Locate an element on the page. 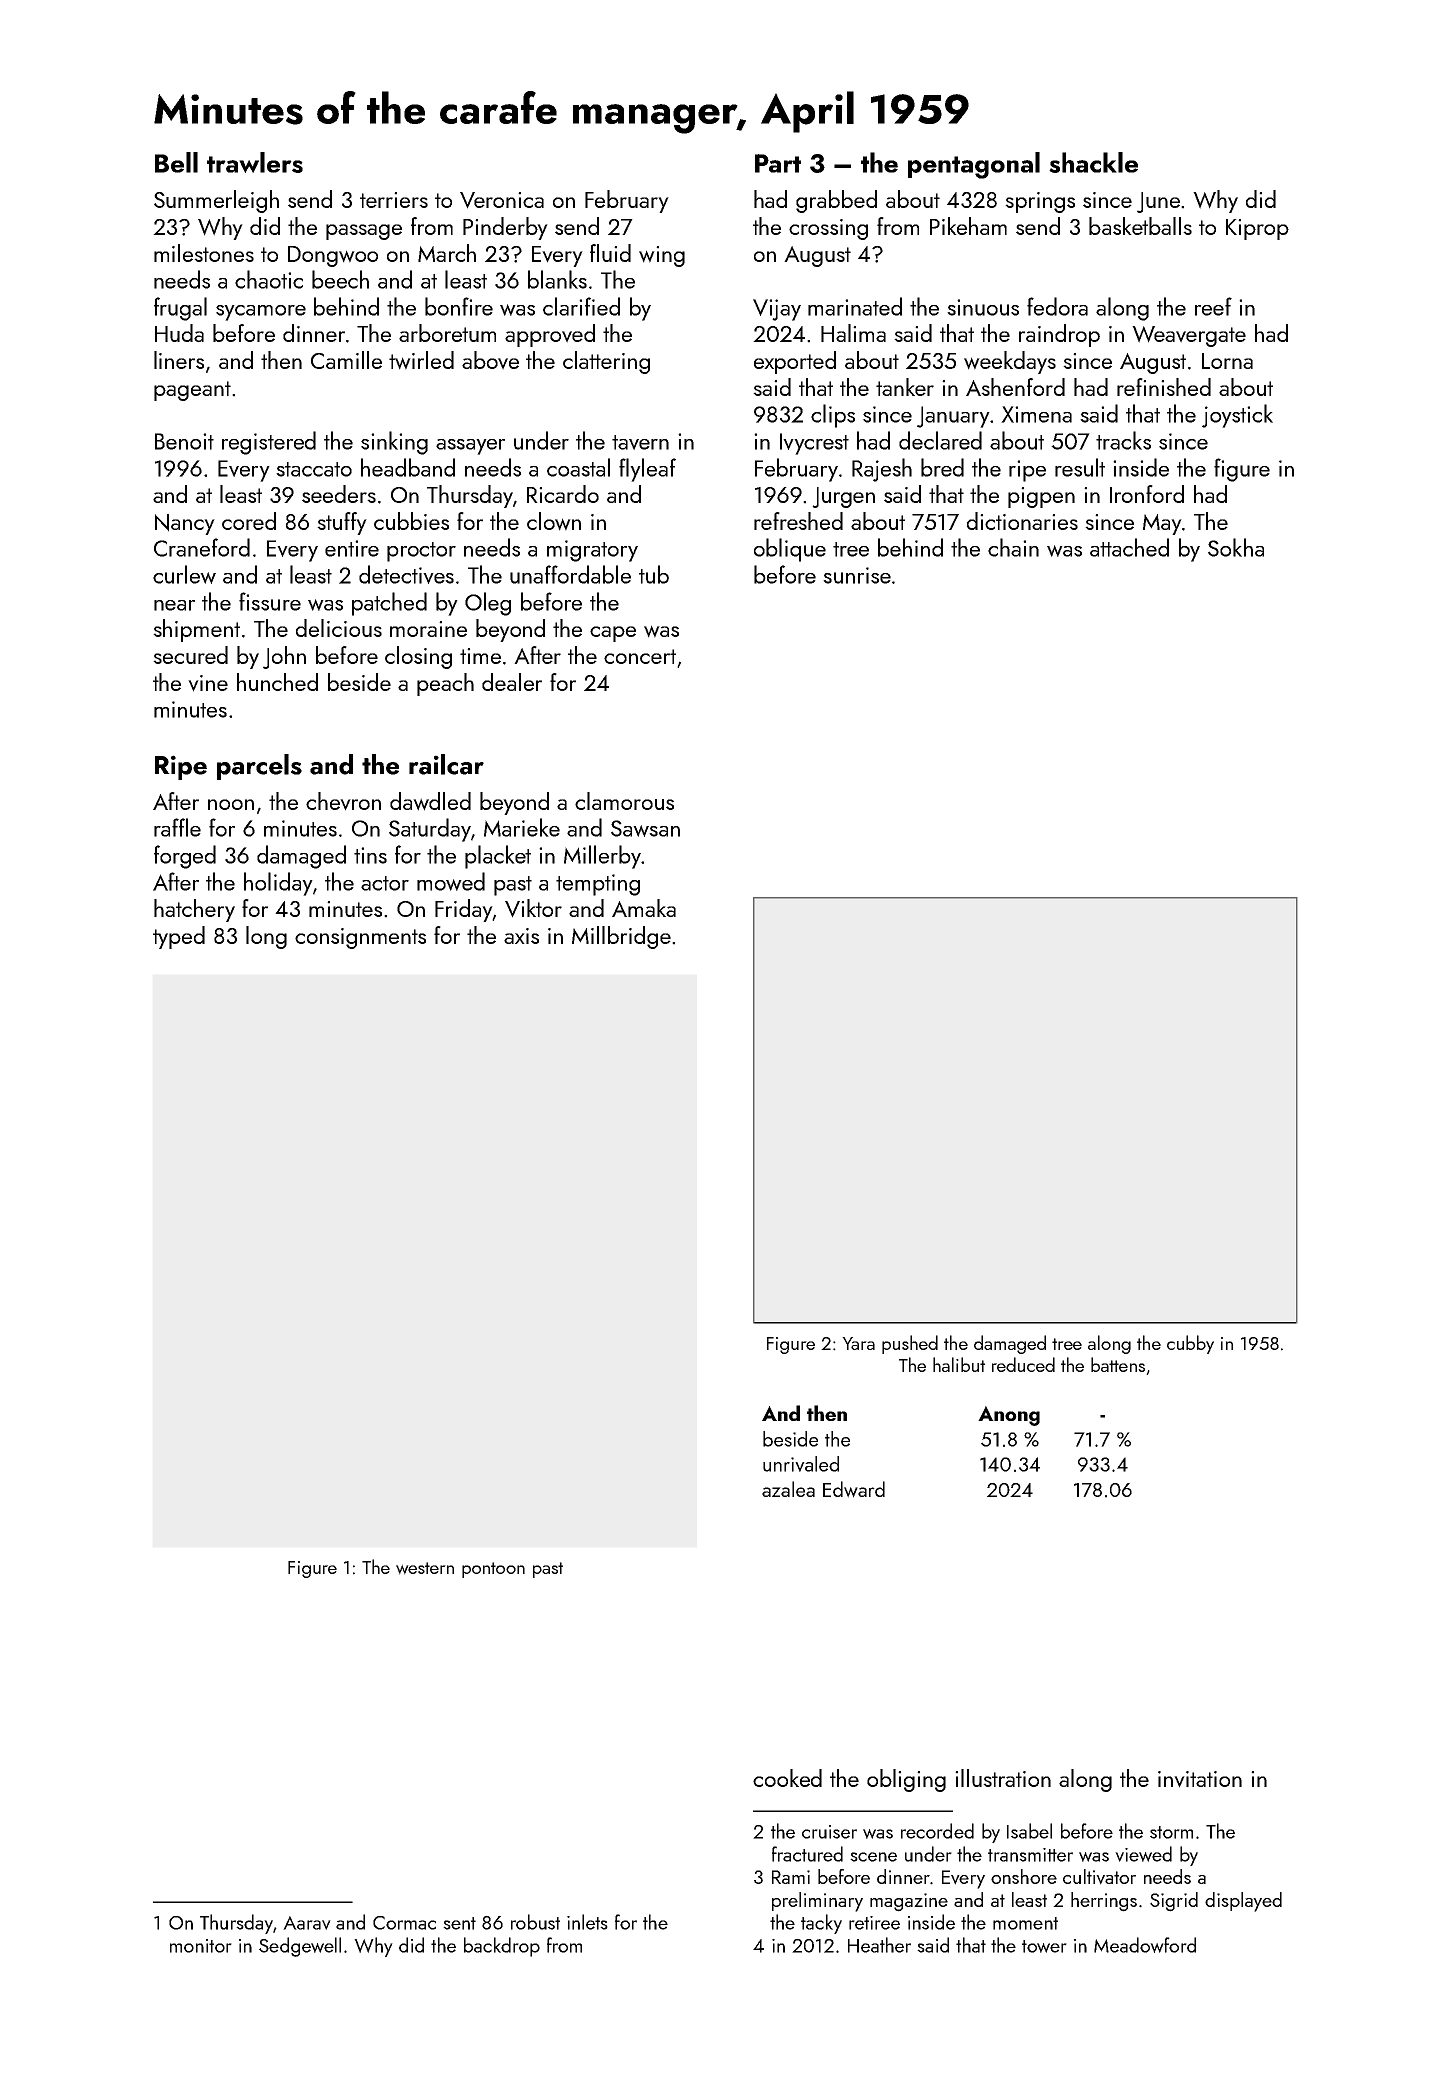 The width and height of the page is (1450, 2100). cored is located at coordinates (249, 521).
